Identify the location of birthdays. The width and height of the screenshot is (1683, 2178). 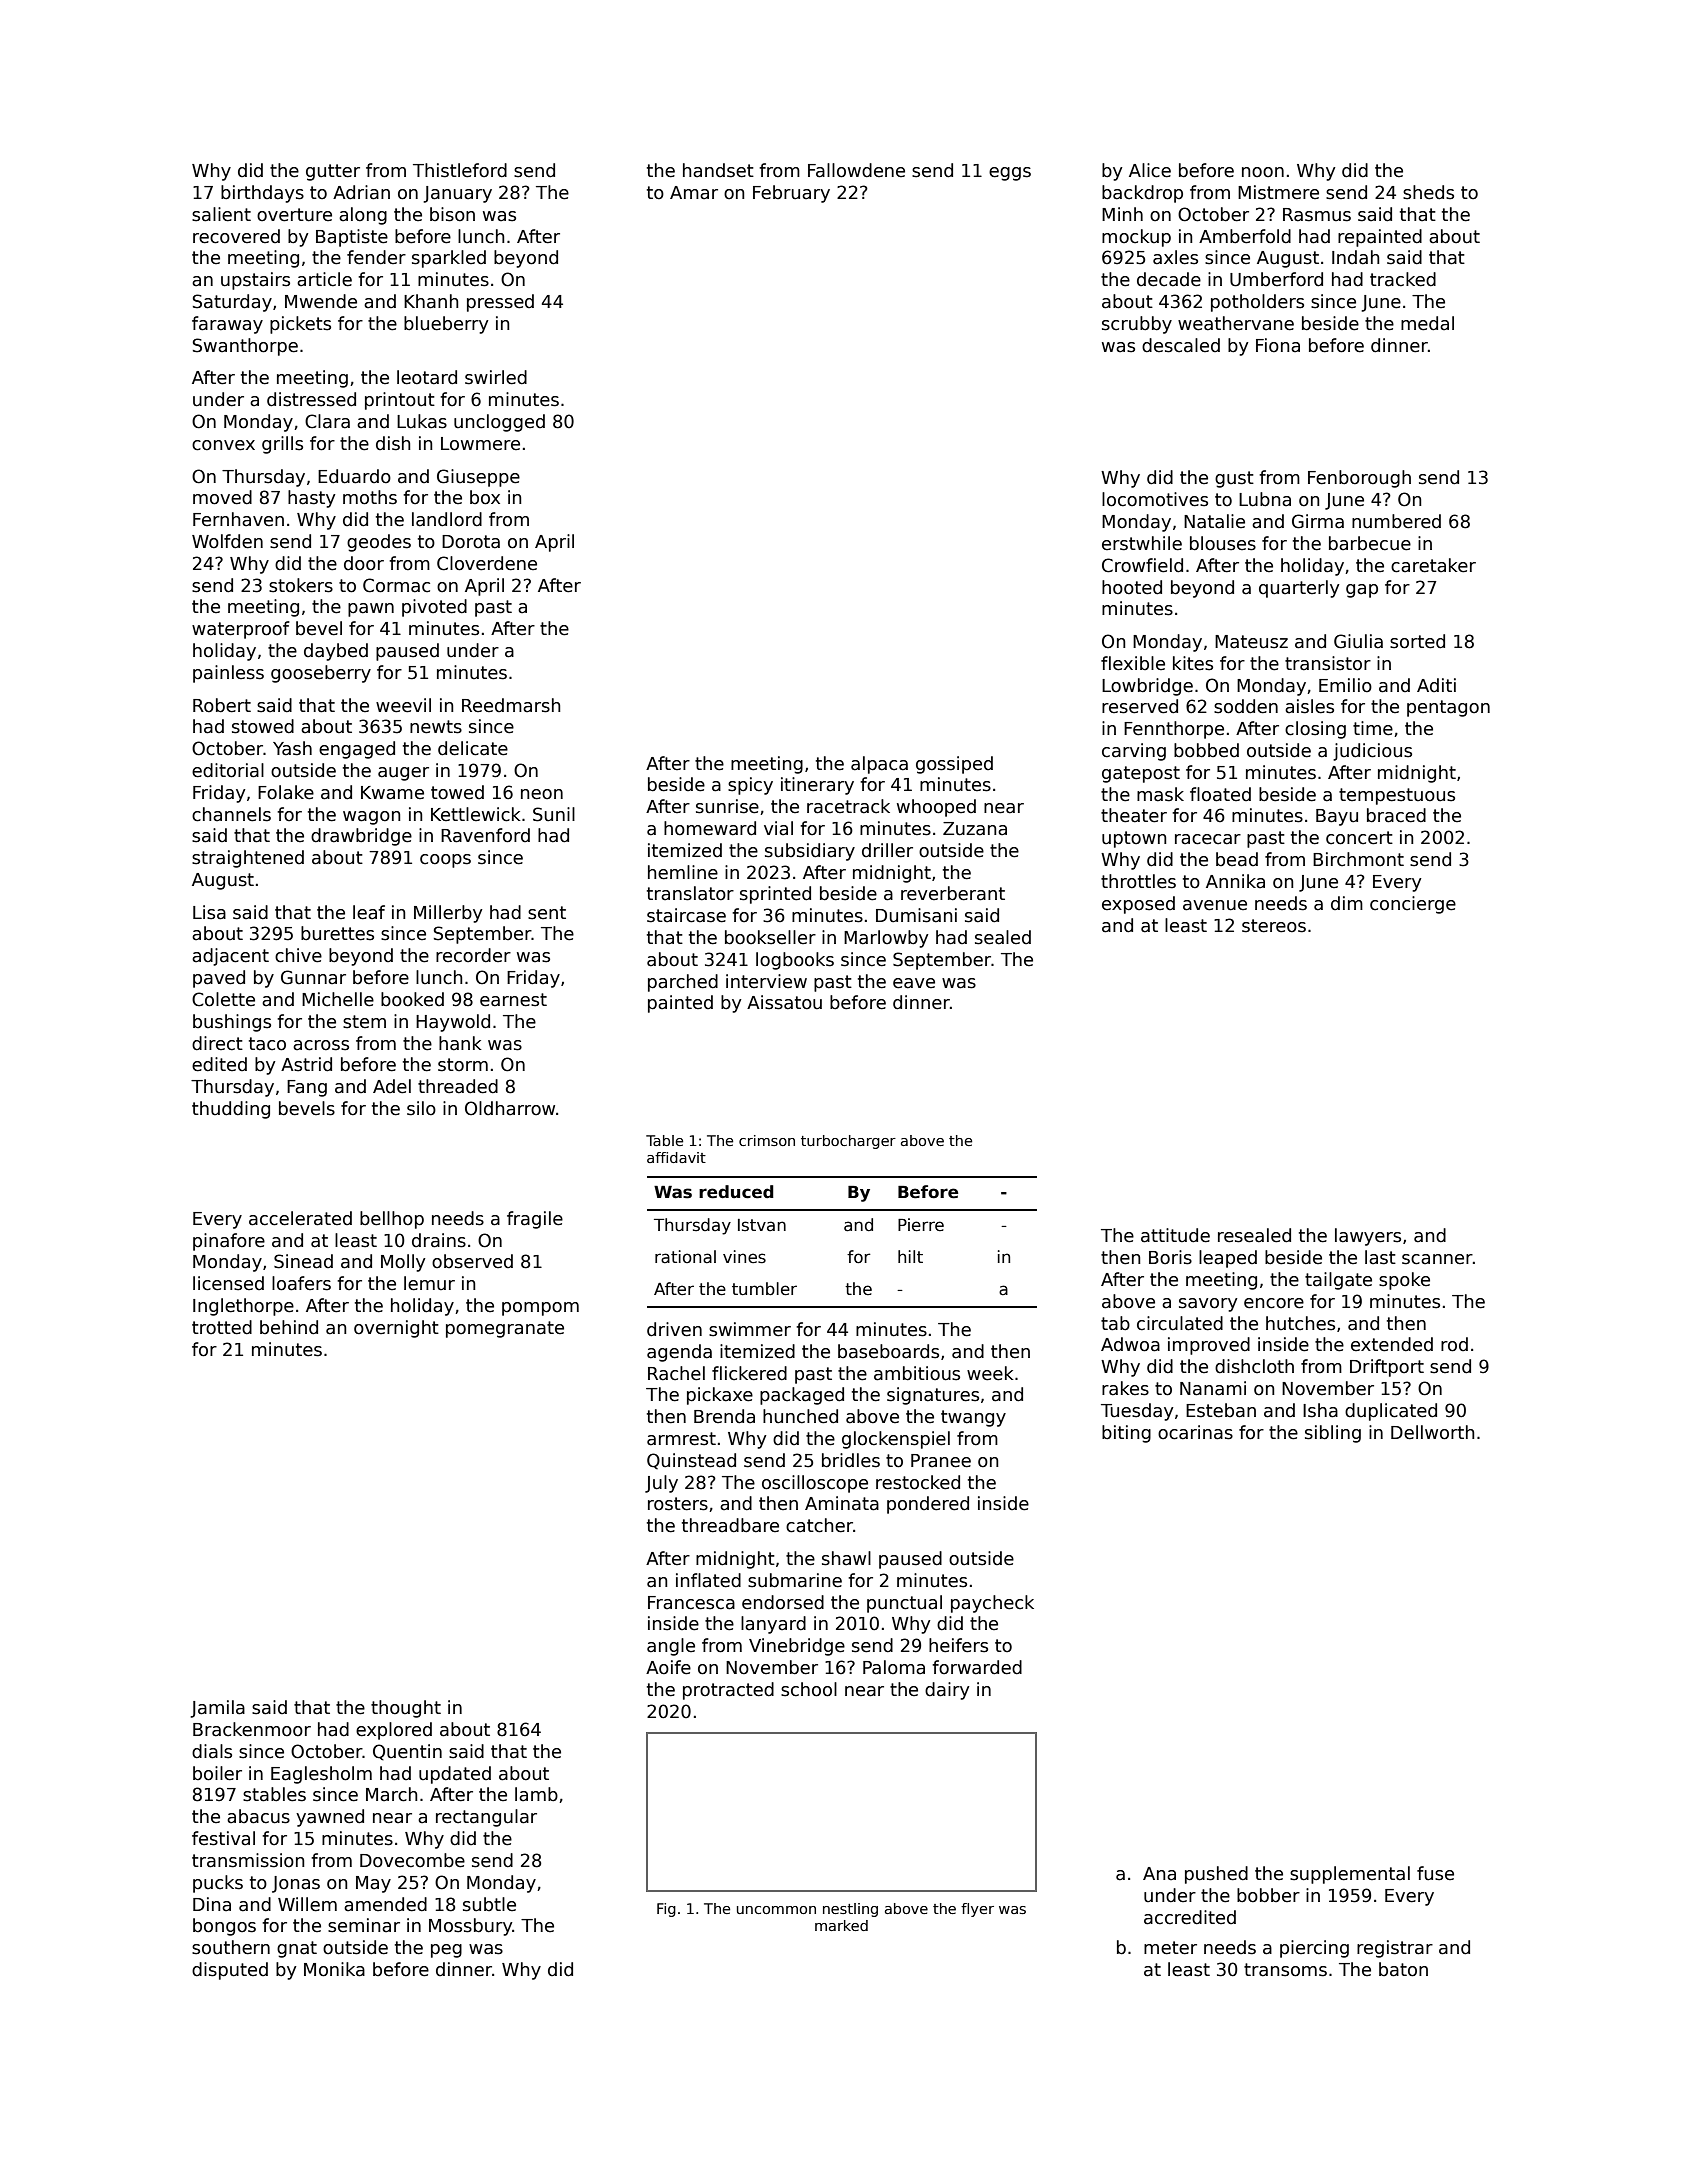
(262, 194).
